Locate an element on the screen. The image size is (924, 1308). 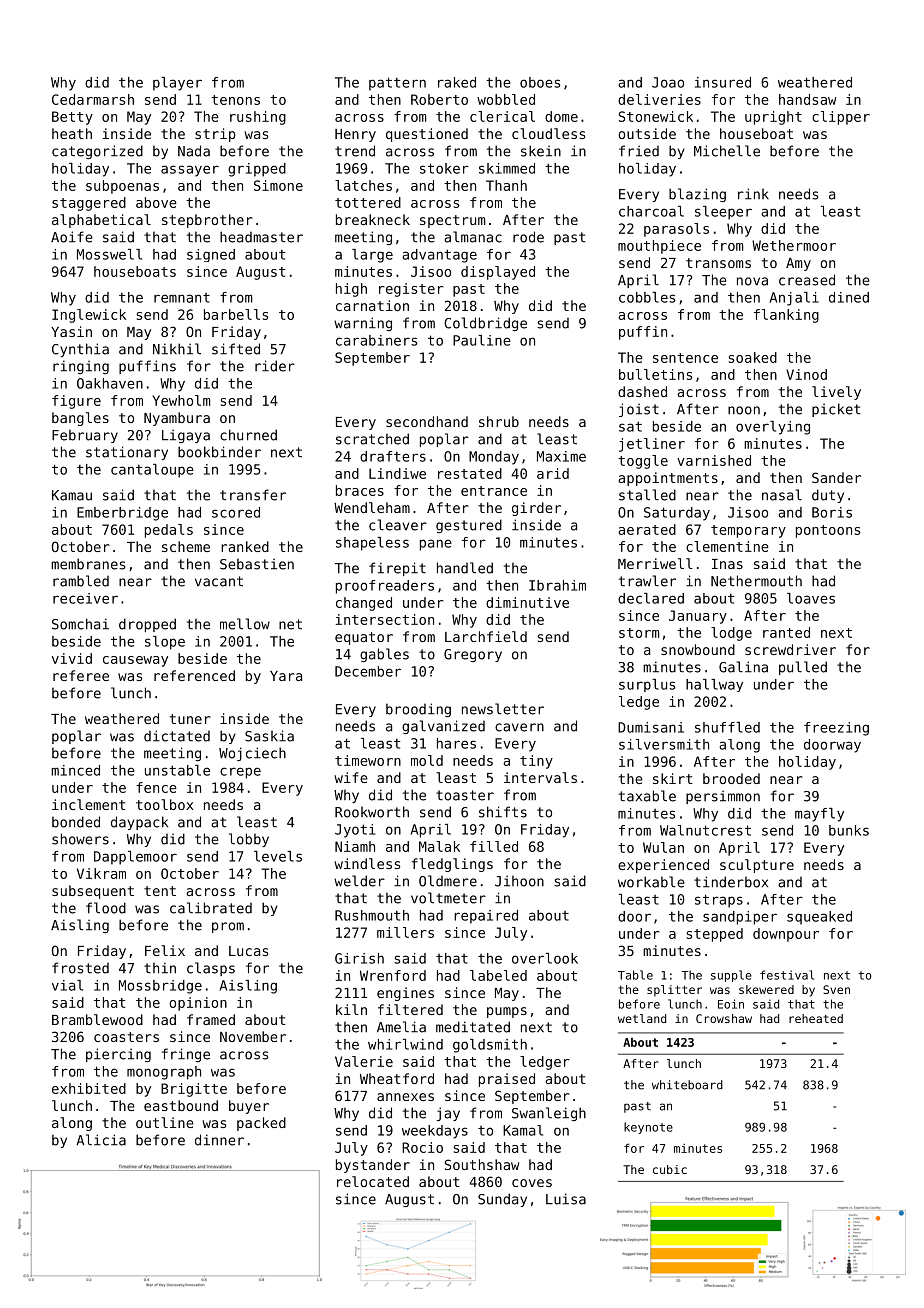
carabiners is located at coordinates (376, 340).
